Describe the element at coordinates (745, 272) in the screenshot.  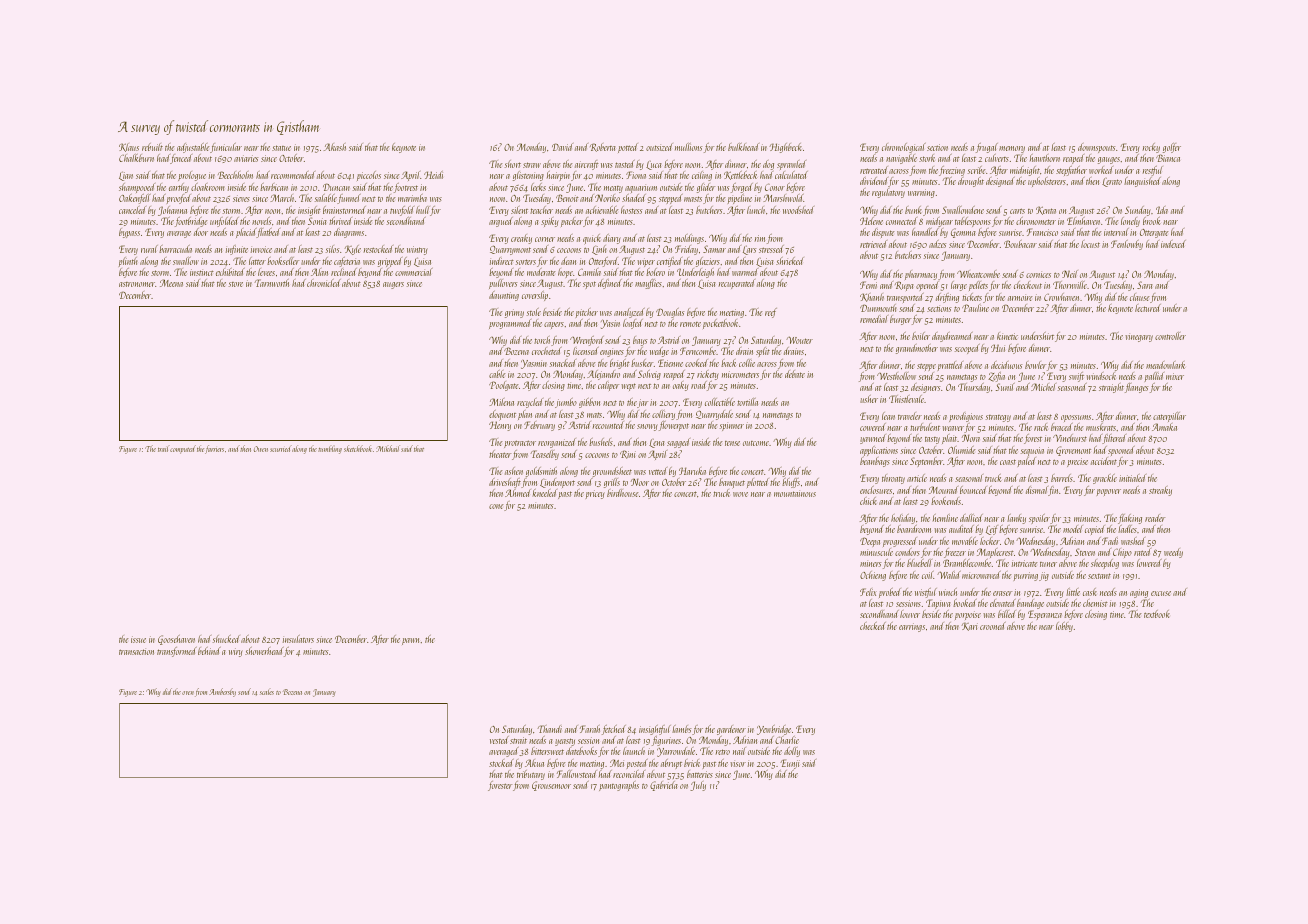
I see `warmed` at that location.
